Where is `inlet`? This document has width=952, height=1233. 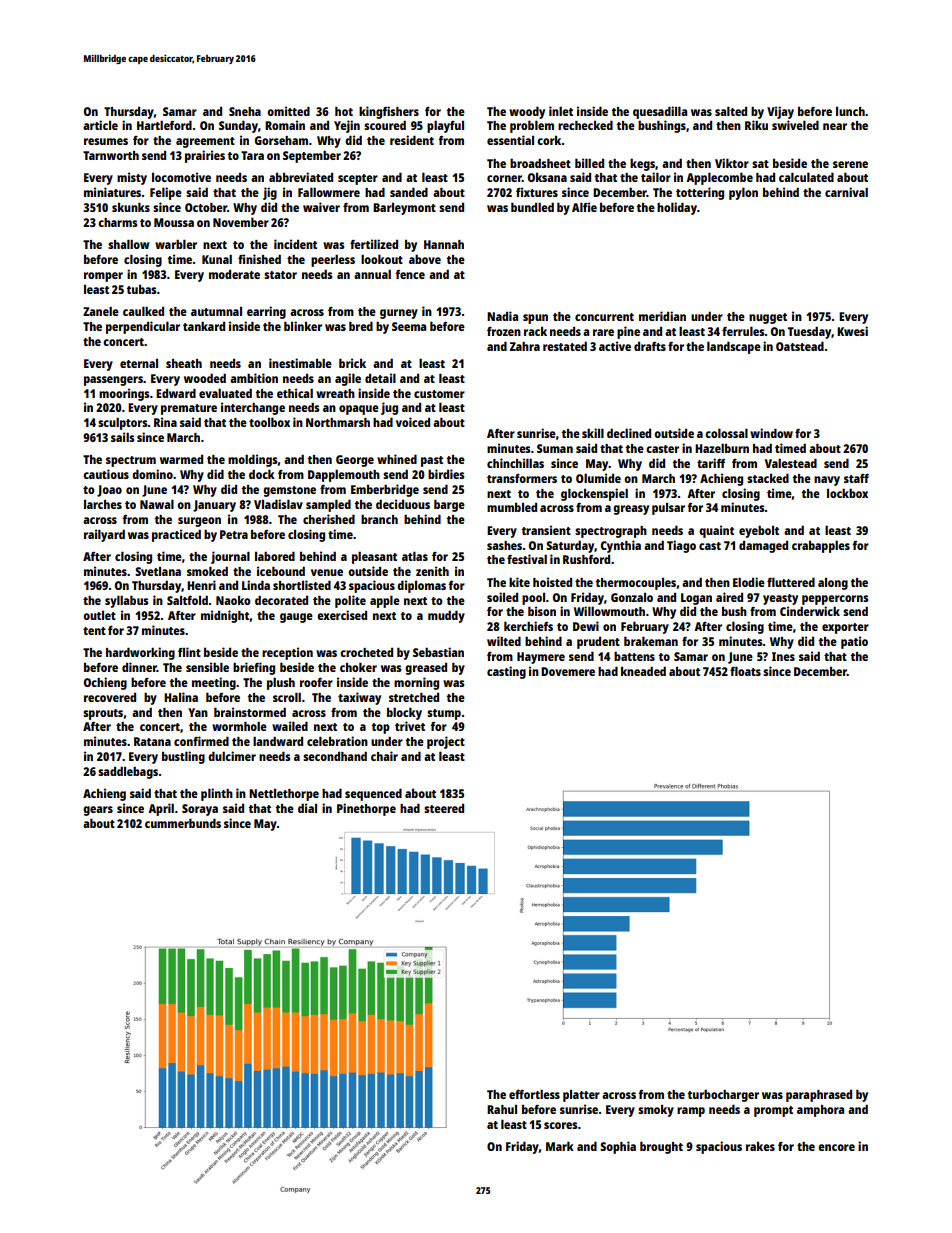 inlet is located at coordinates (561, 111).
